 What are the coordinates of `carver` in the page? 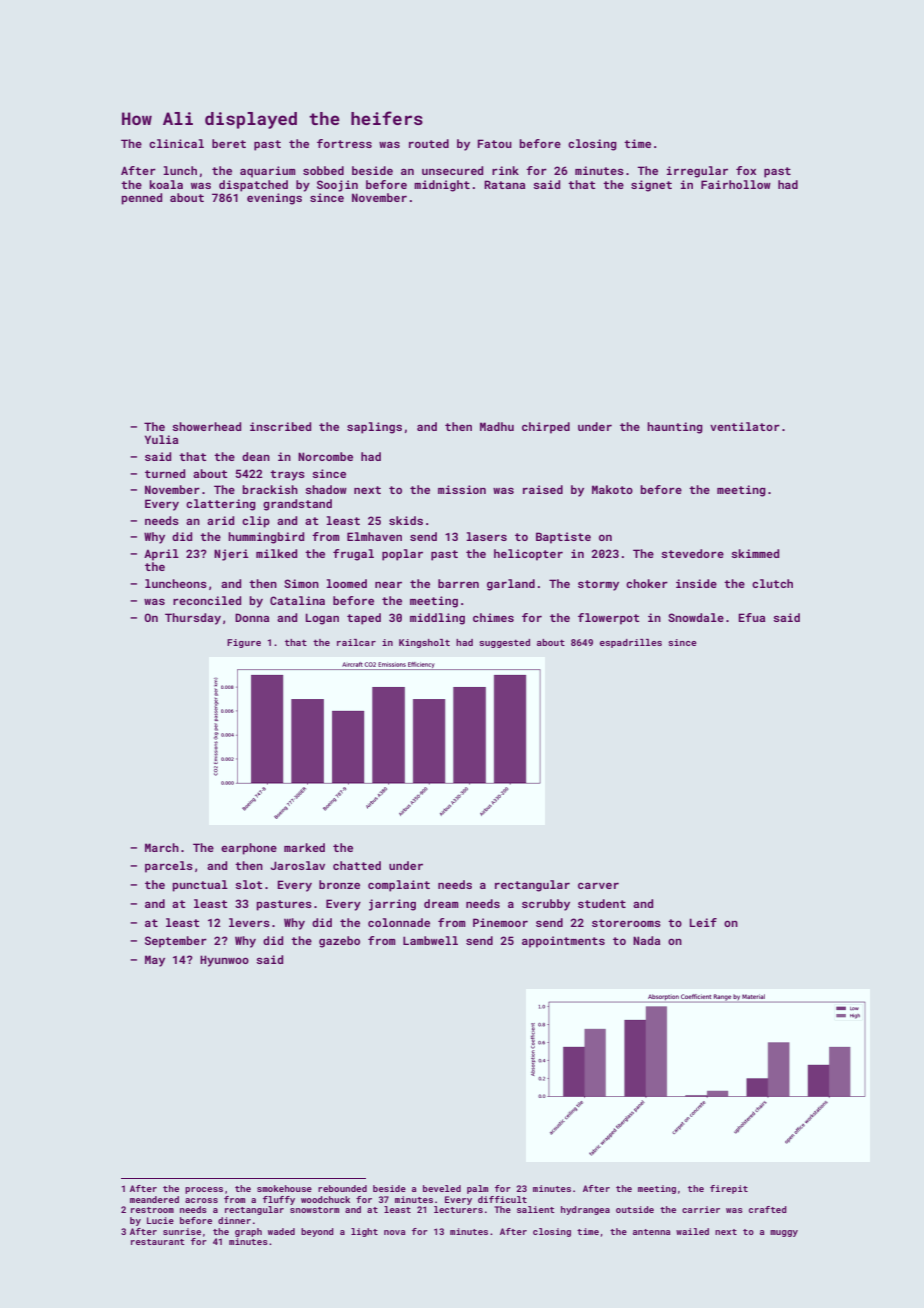 It's located at (598, 885).
